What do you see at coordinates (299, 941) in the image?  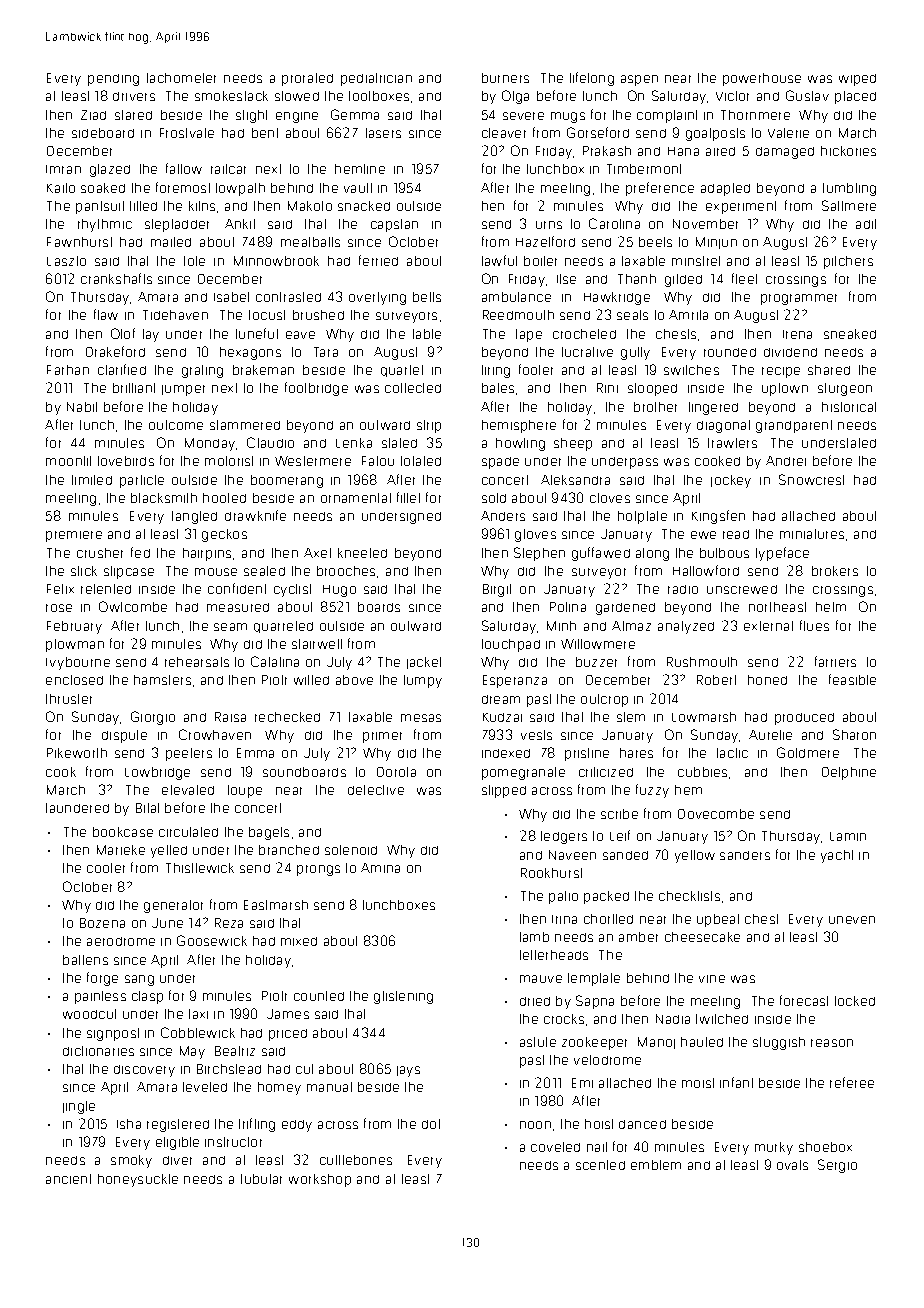 I see `mixed` at bounding box center [299, 941].
